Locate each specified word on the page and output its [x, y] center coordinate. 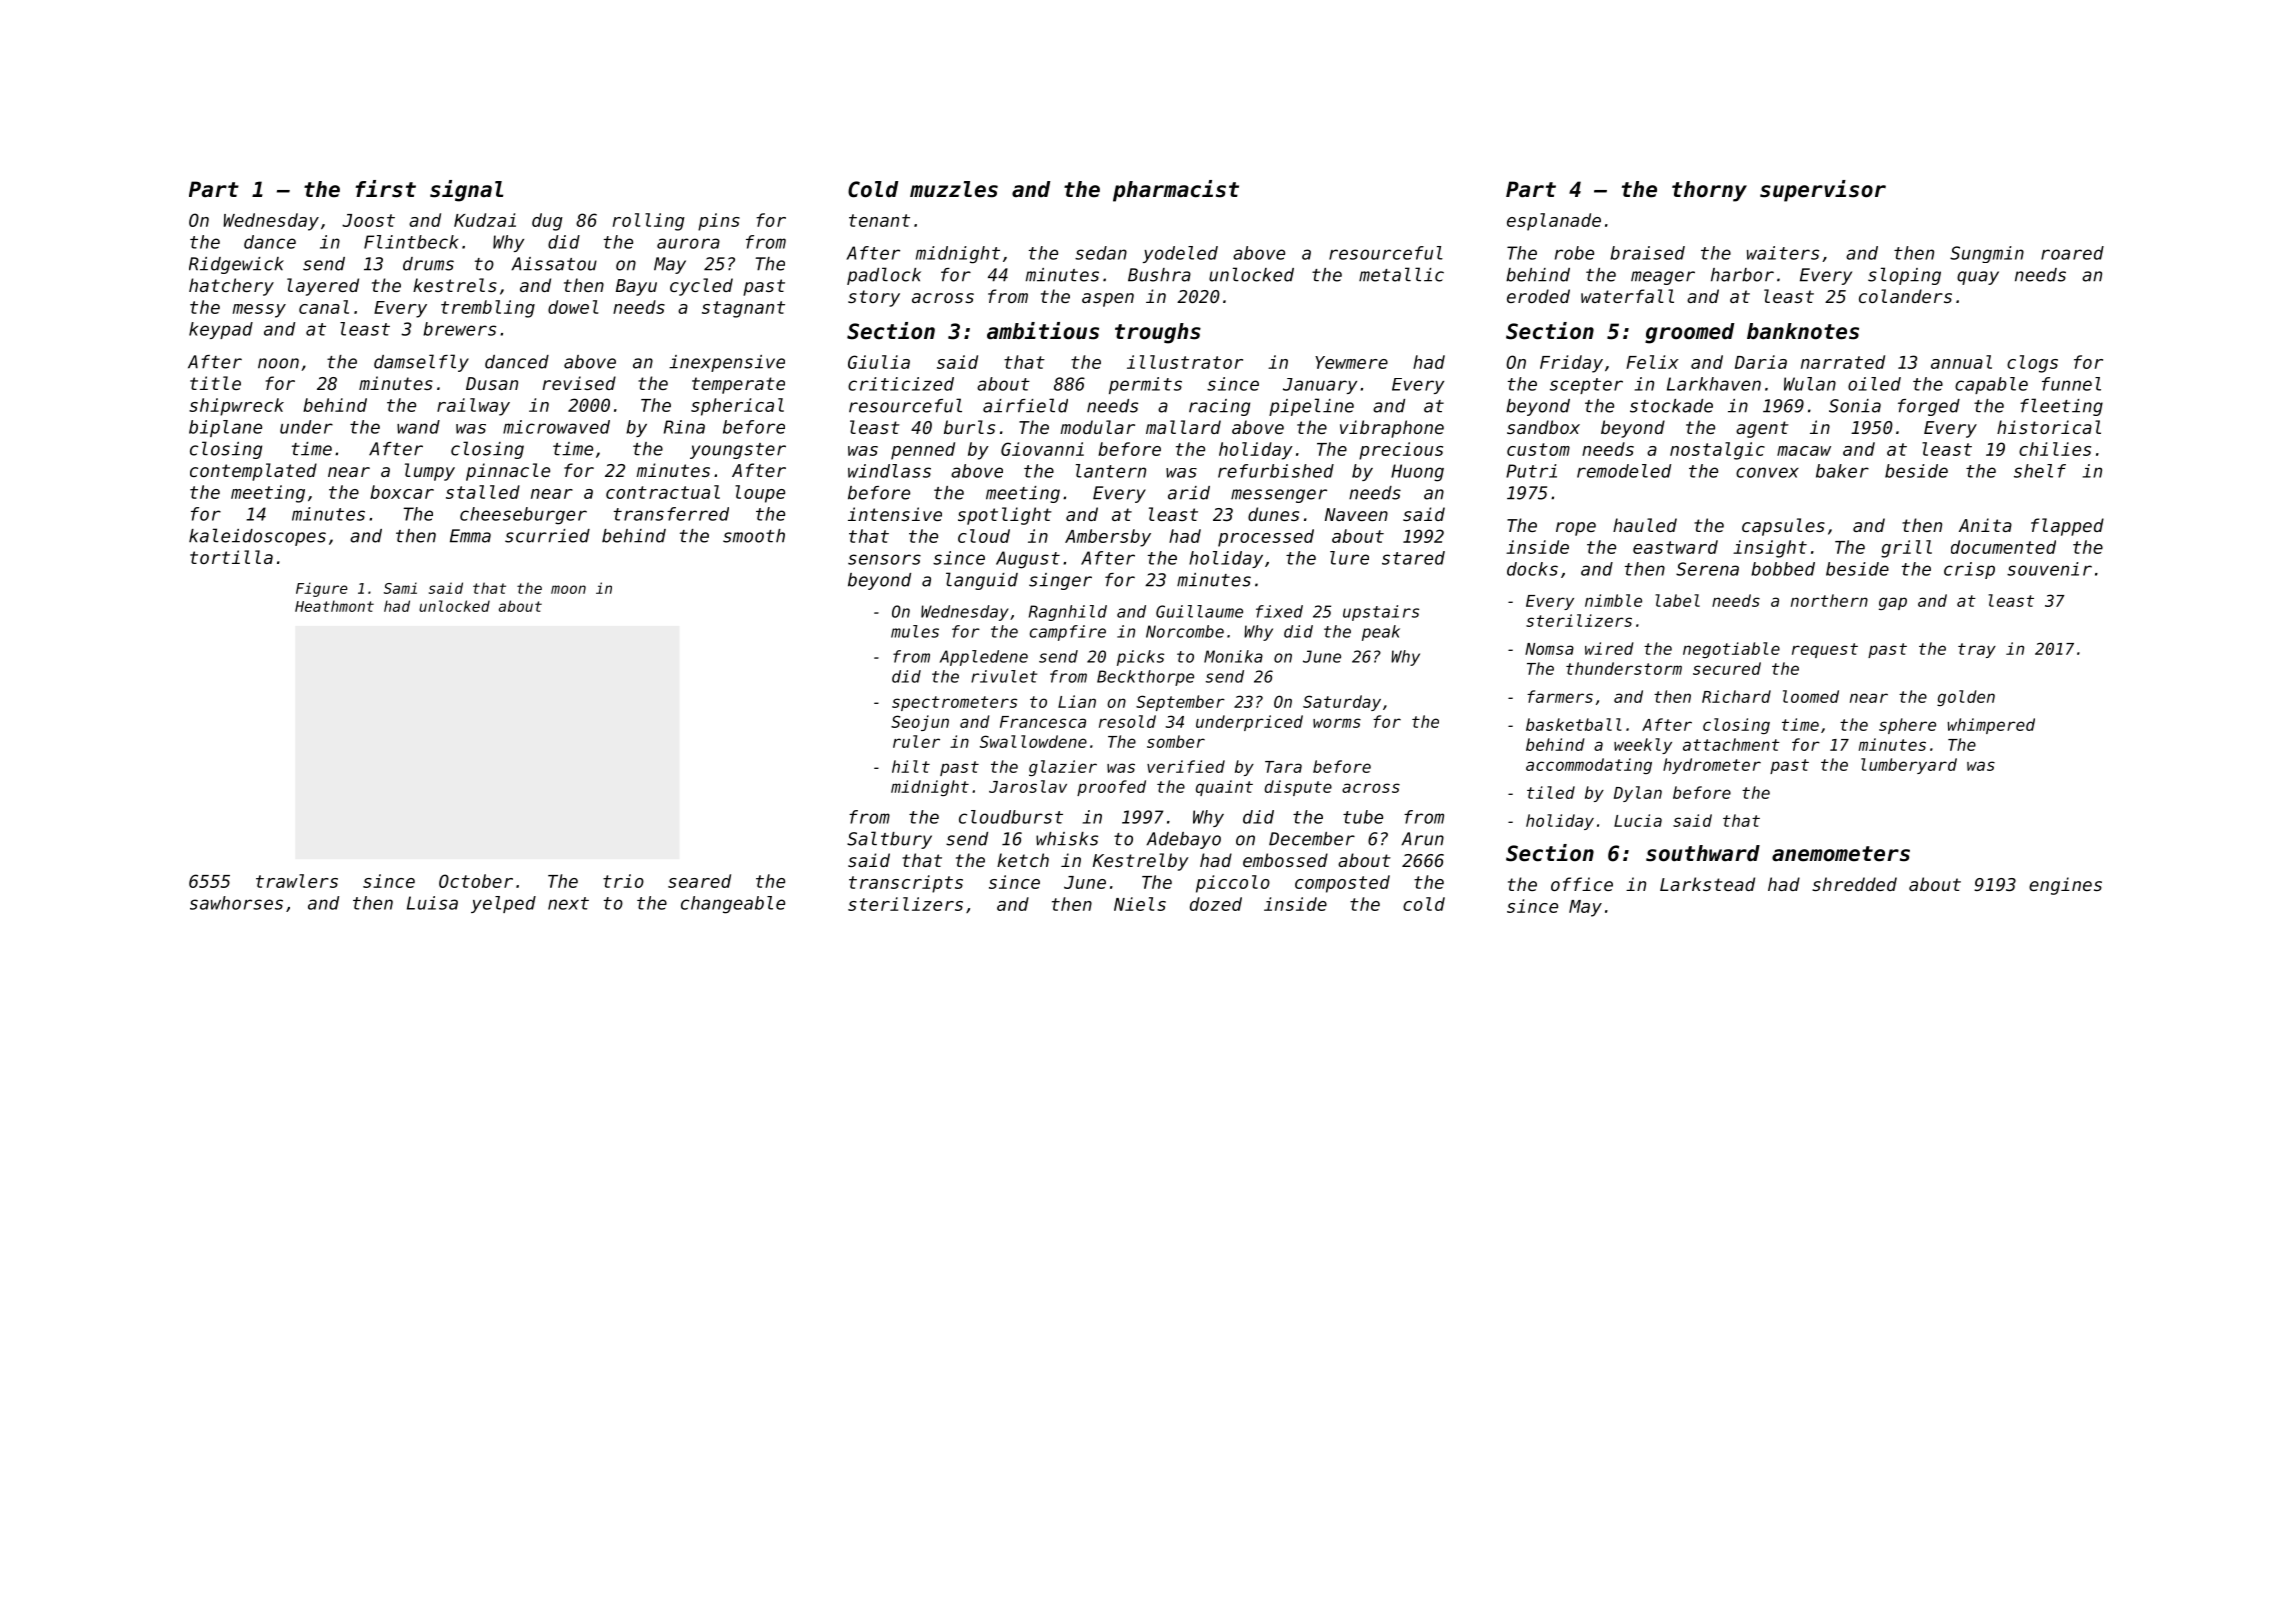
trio [623, 881]
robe [1574, 253]
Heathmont [334, 606]
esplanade [1554, 222]
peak [1381, 633]
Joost [368, 220]
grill [1906, 549]
